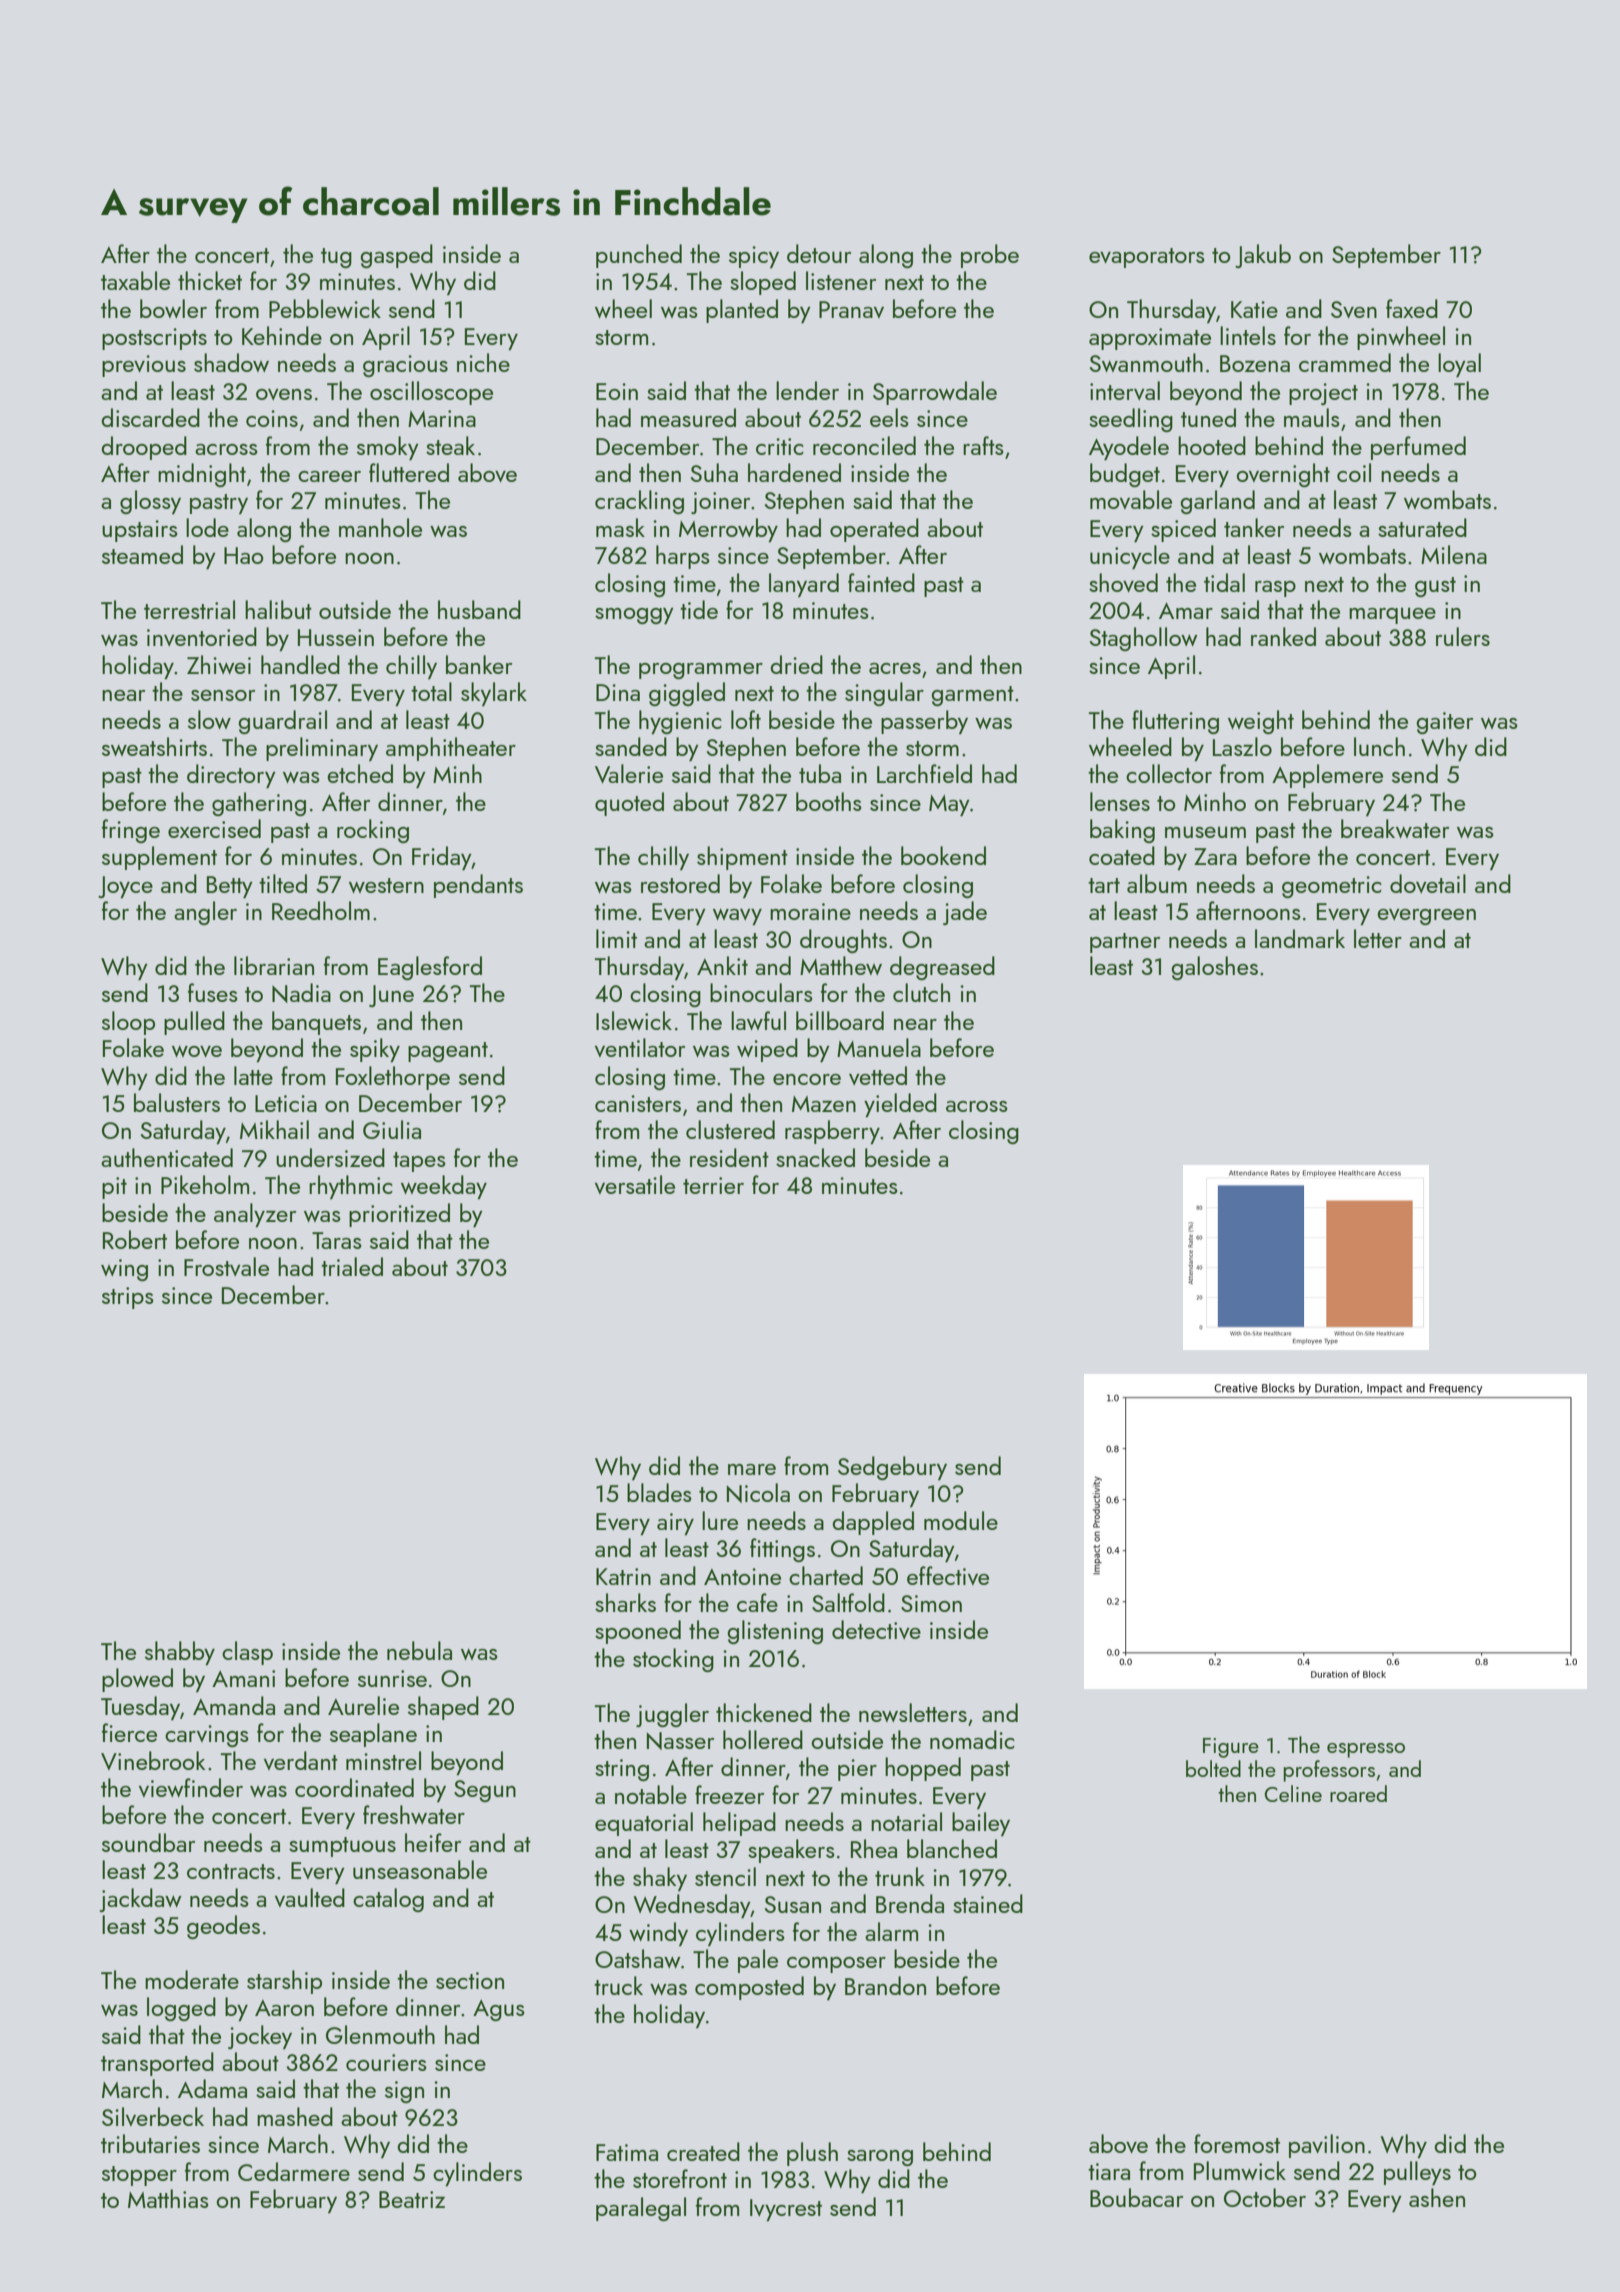 The width and height of the screenshot is (1620, 2292). I want to click on clustered, so click(730, 1129).
